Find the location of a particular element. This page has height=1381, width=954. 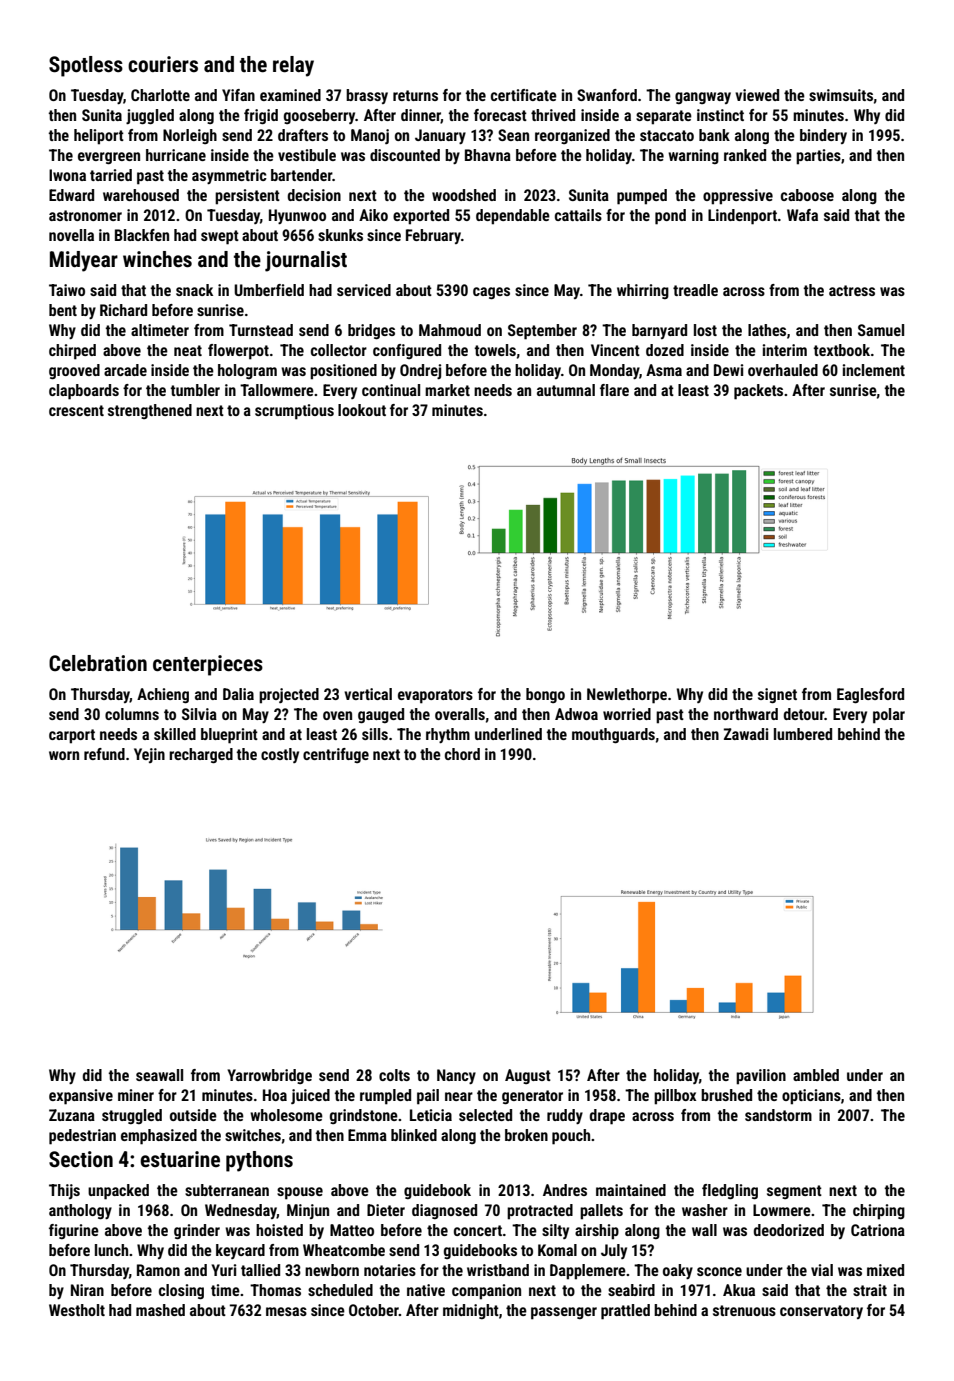

couriers is located at coordinates (163, 64).
